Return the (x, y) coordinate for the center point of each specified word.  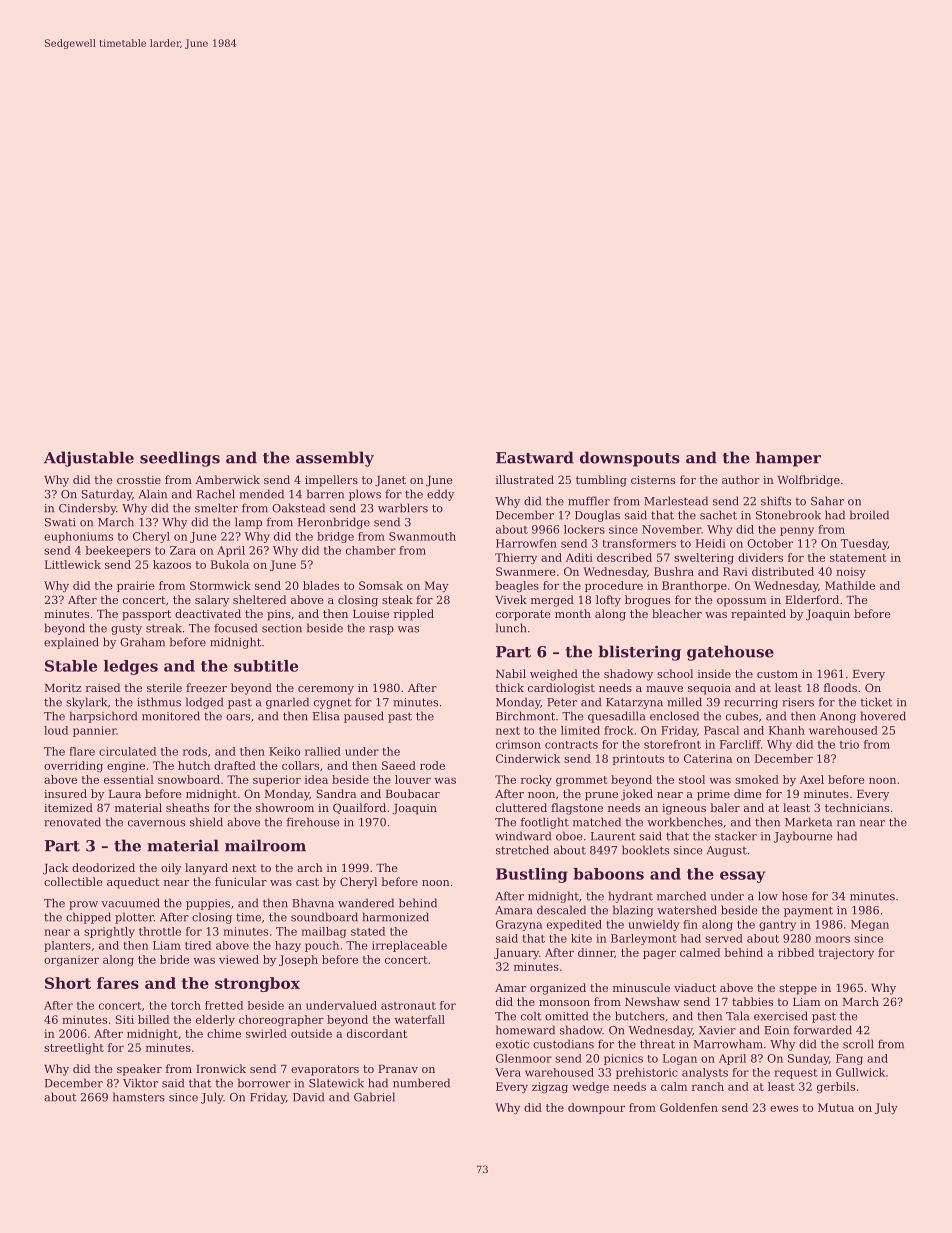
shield (206, 822)
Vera (508, 1072)
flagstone (577, 809)
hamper (788, 459)
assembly (335, 459)
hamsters (139, 1097)
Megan (870, 925)
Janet (390, 481)
